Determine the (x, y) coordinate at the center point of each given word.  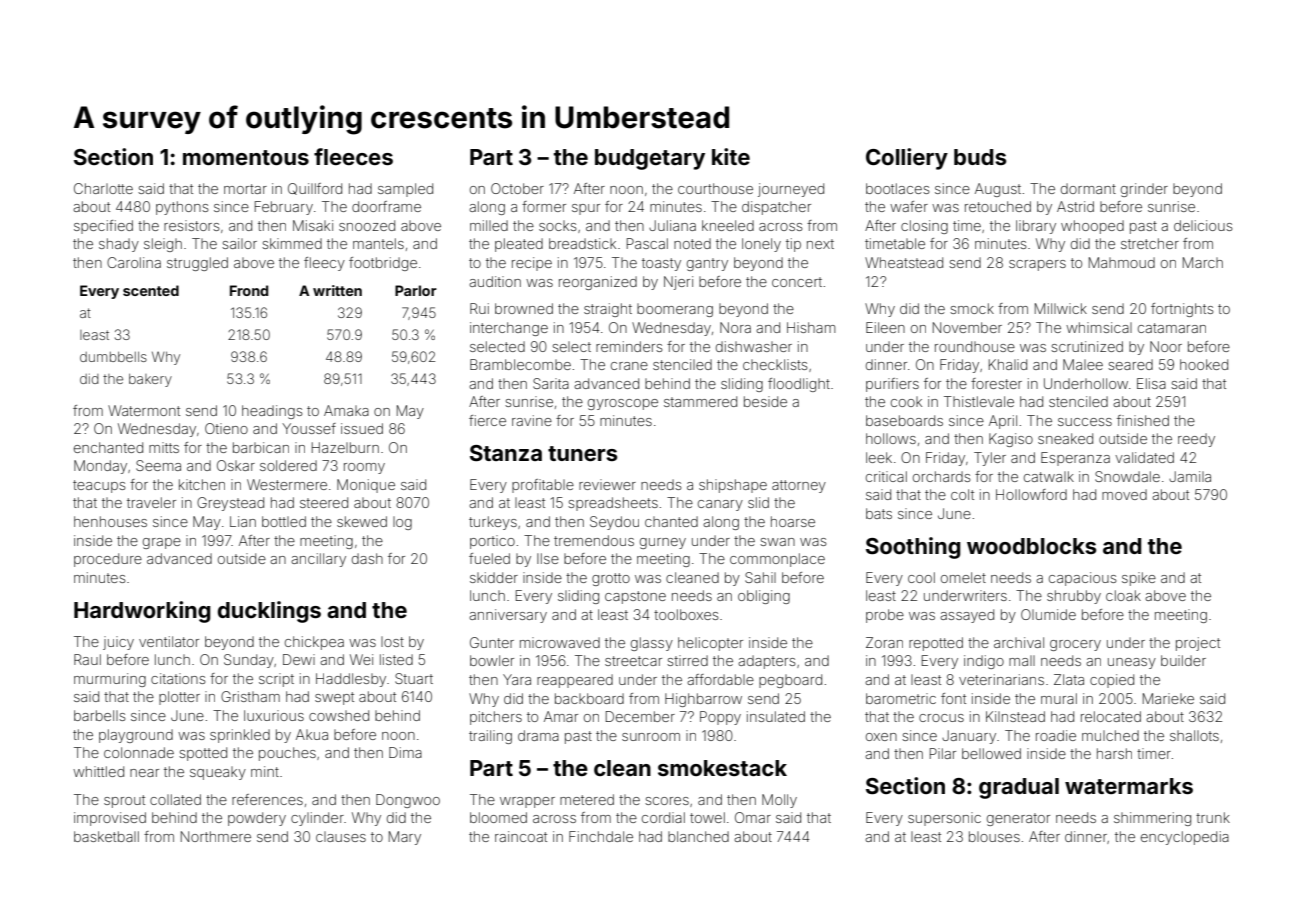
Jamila (1190, 476)
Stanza (506, 453)
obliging (764, 597)
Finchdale (601, 836)
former (544, 206)
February (284, 208)
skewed (362, 521)
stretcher (1150, 243)
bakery (150, 380)
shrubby (1074, 597)
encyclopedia (1185, 838)
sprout (124, 801)
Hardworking (142, 612)
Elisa (1151, 383)
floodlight (799, 385)
